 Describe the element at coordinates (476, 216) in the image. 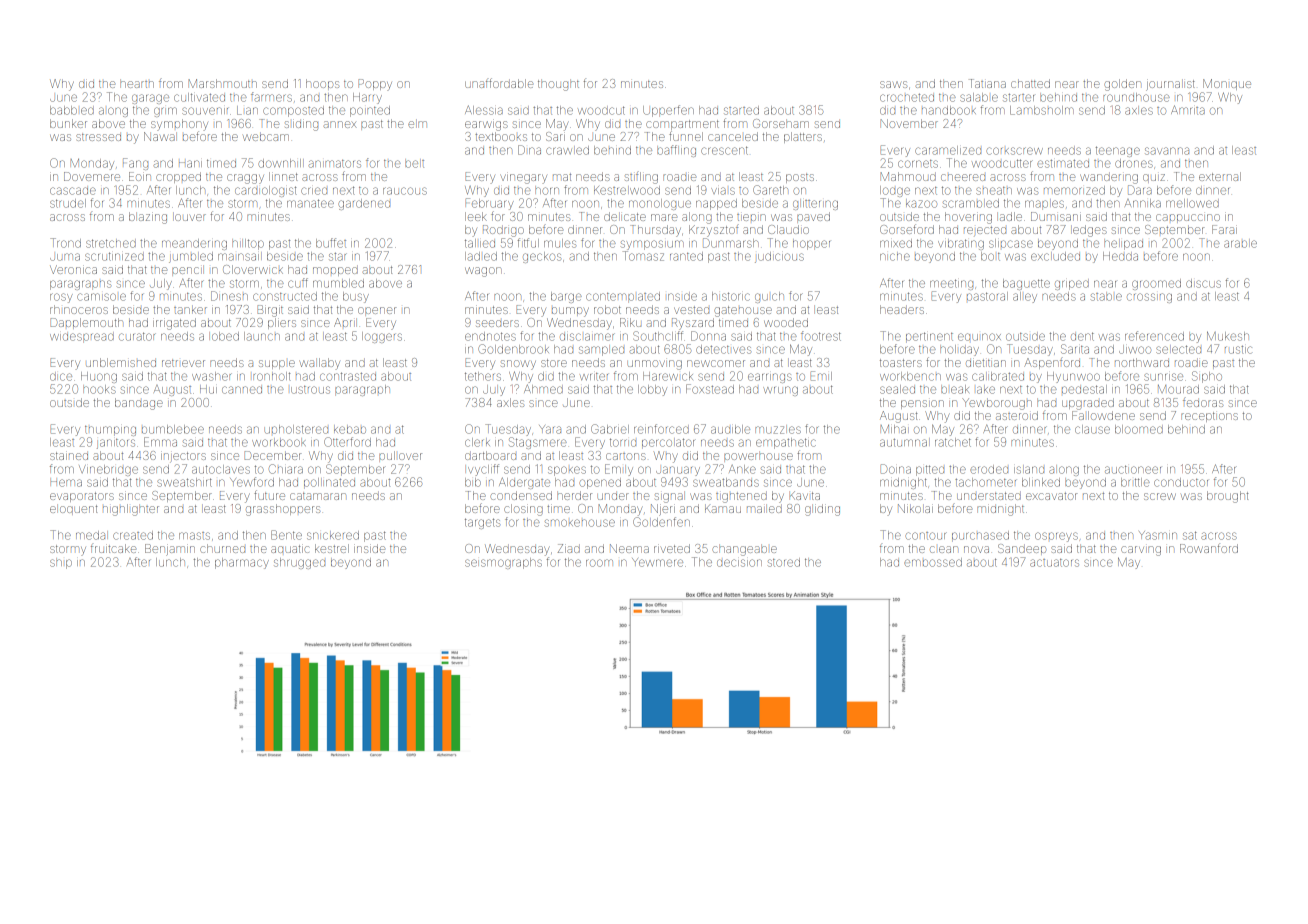

I see `leek` at that location.
